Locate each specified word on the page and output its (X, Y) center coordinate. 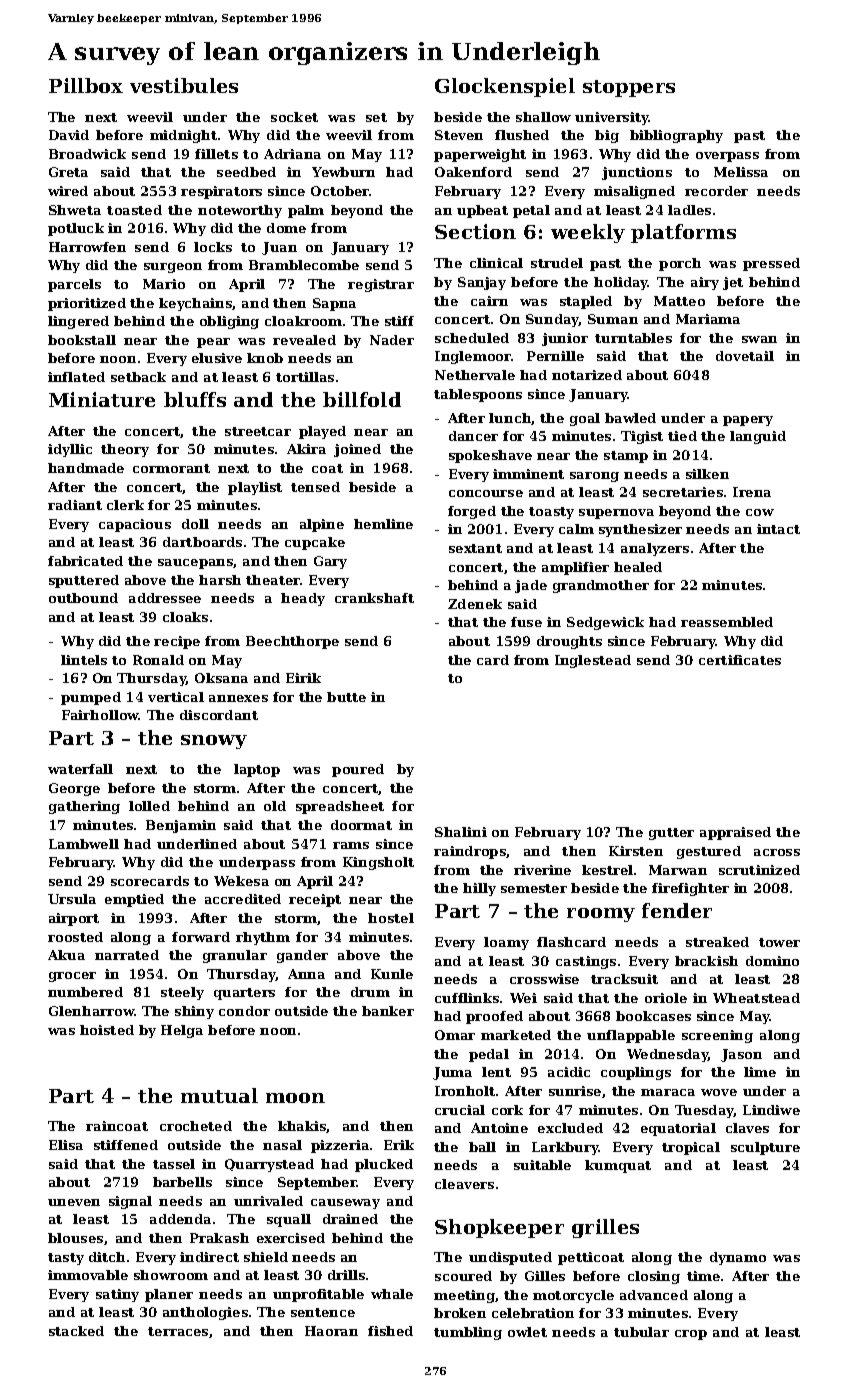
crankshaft (374, 598)
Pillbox (86, 85)
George (74, 789)
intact (778, 529)
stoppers (629, 88)
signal (130, 1202)
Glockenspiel (505, 87)
